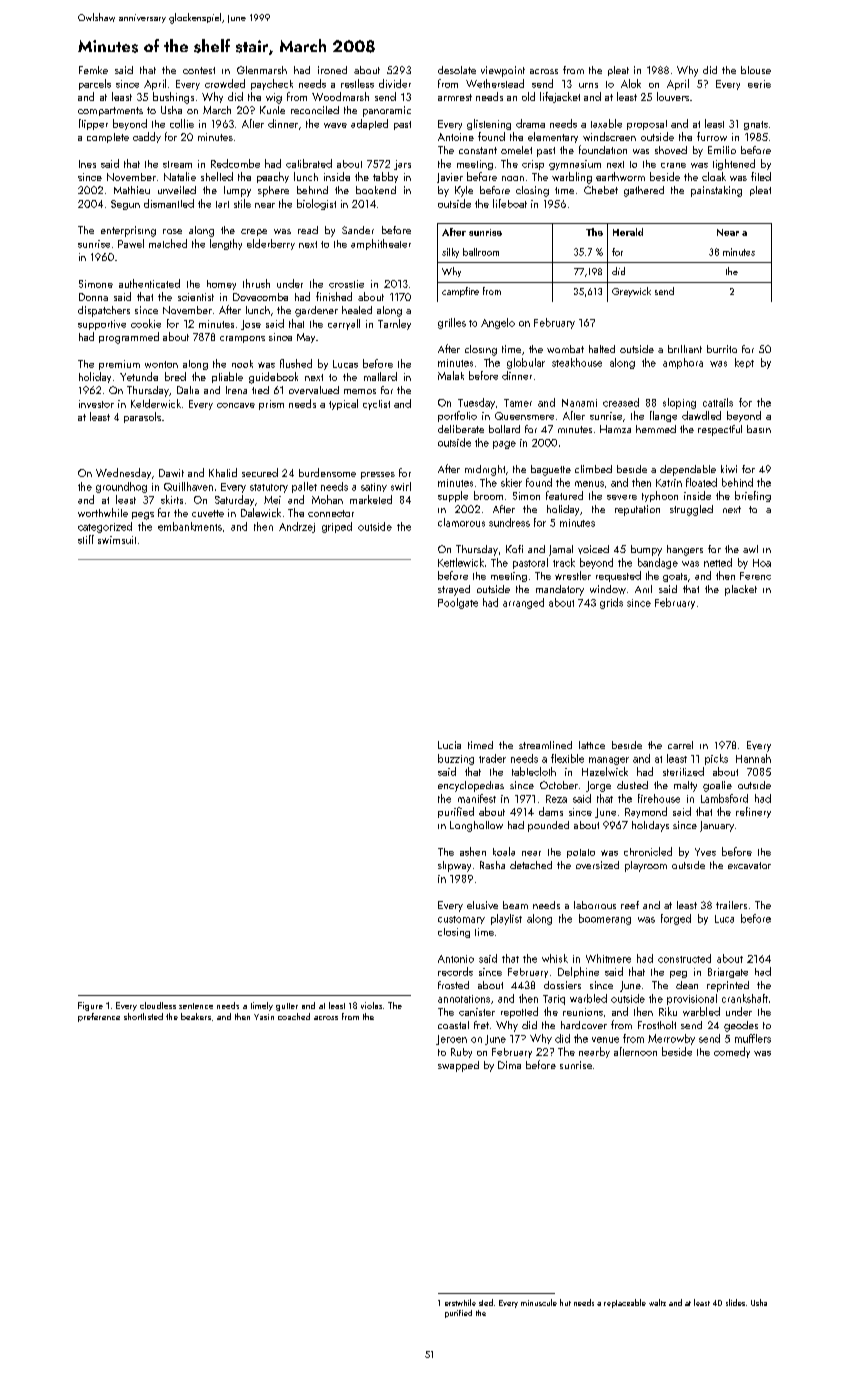  What do you see at coordinates (534, 771) in the screenshot?
I see `tablecloth` at bounding box center [534, 771].
